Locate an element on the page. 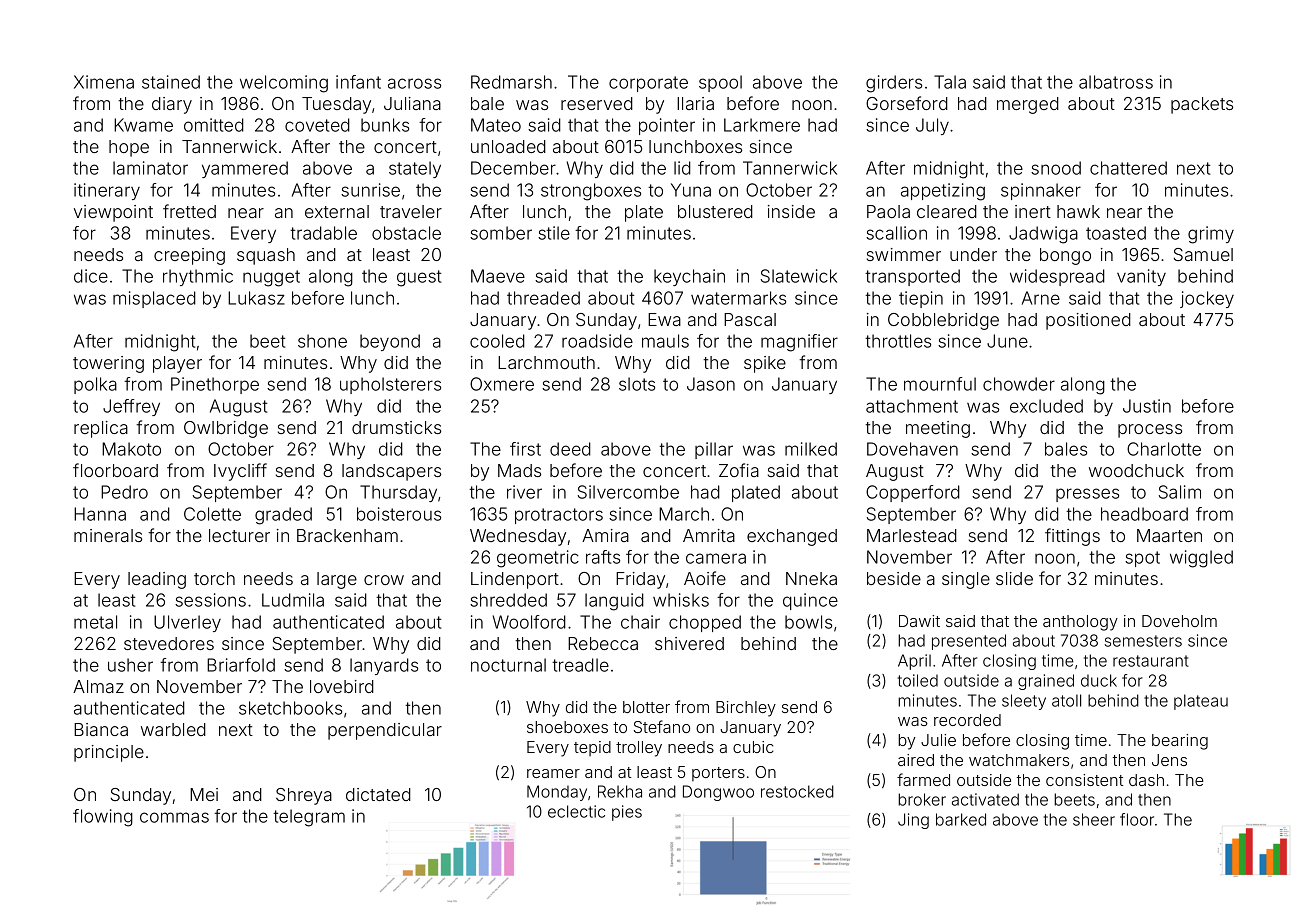 The image size is (1308, 924). albatross is located at coordinates (1116, 82).
